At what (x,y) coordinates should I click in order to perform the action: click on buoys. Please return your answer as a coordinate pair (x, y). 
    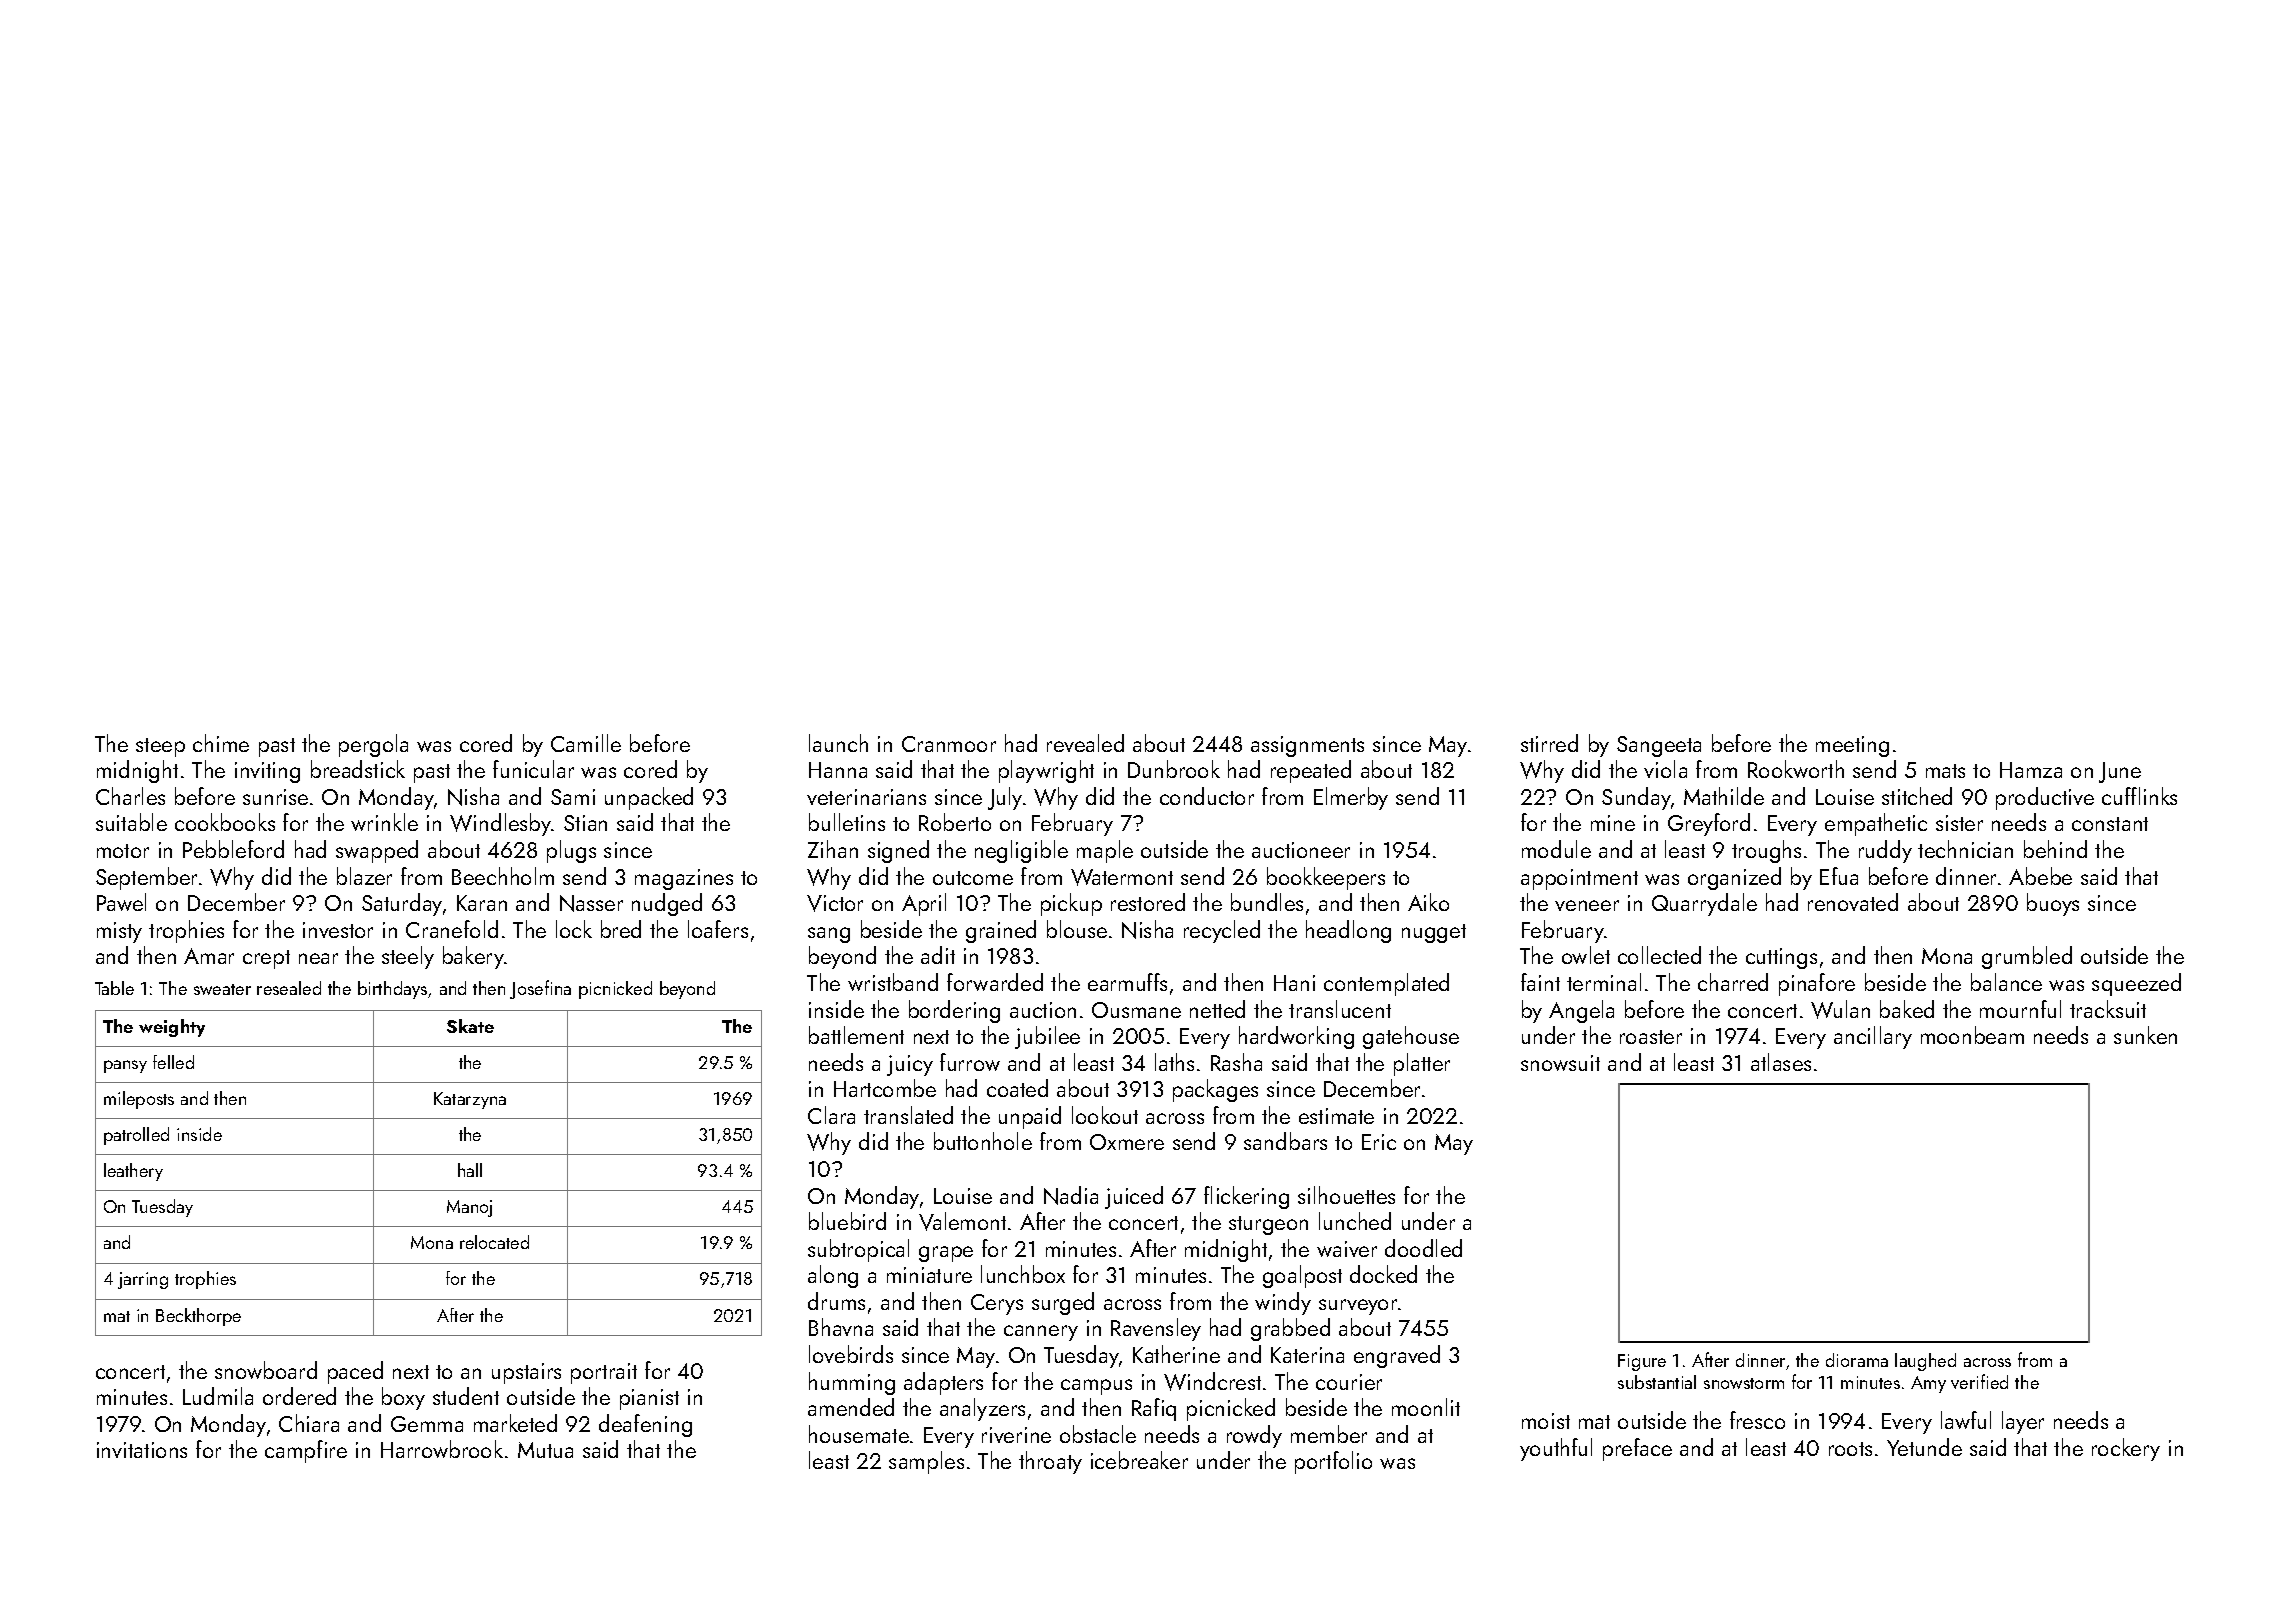
    Looking at the image, I should click on (2053, 904).
